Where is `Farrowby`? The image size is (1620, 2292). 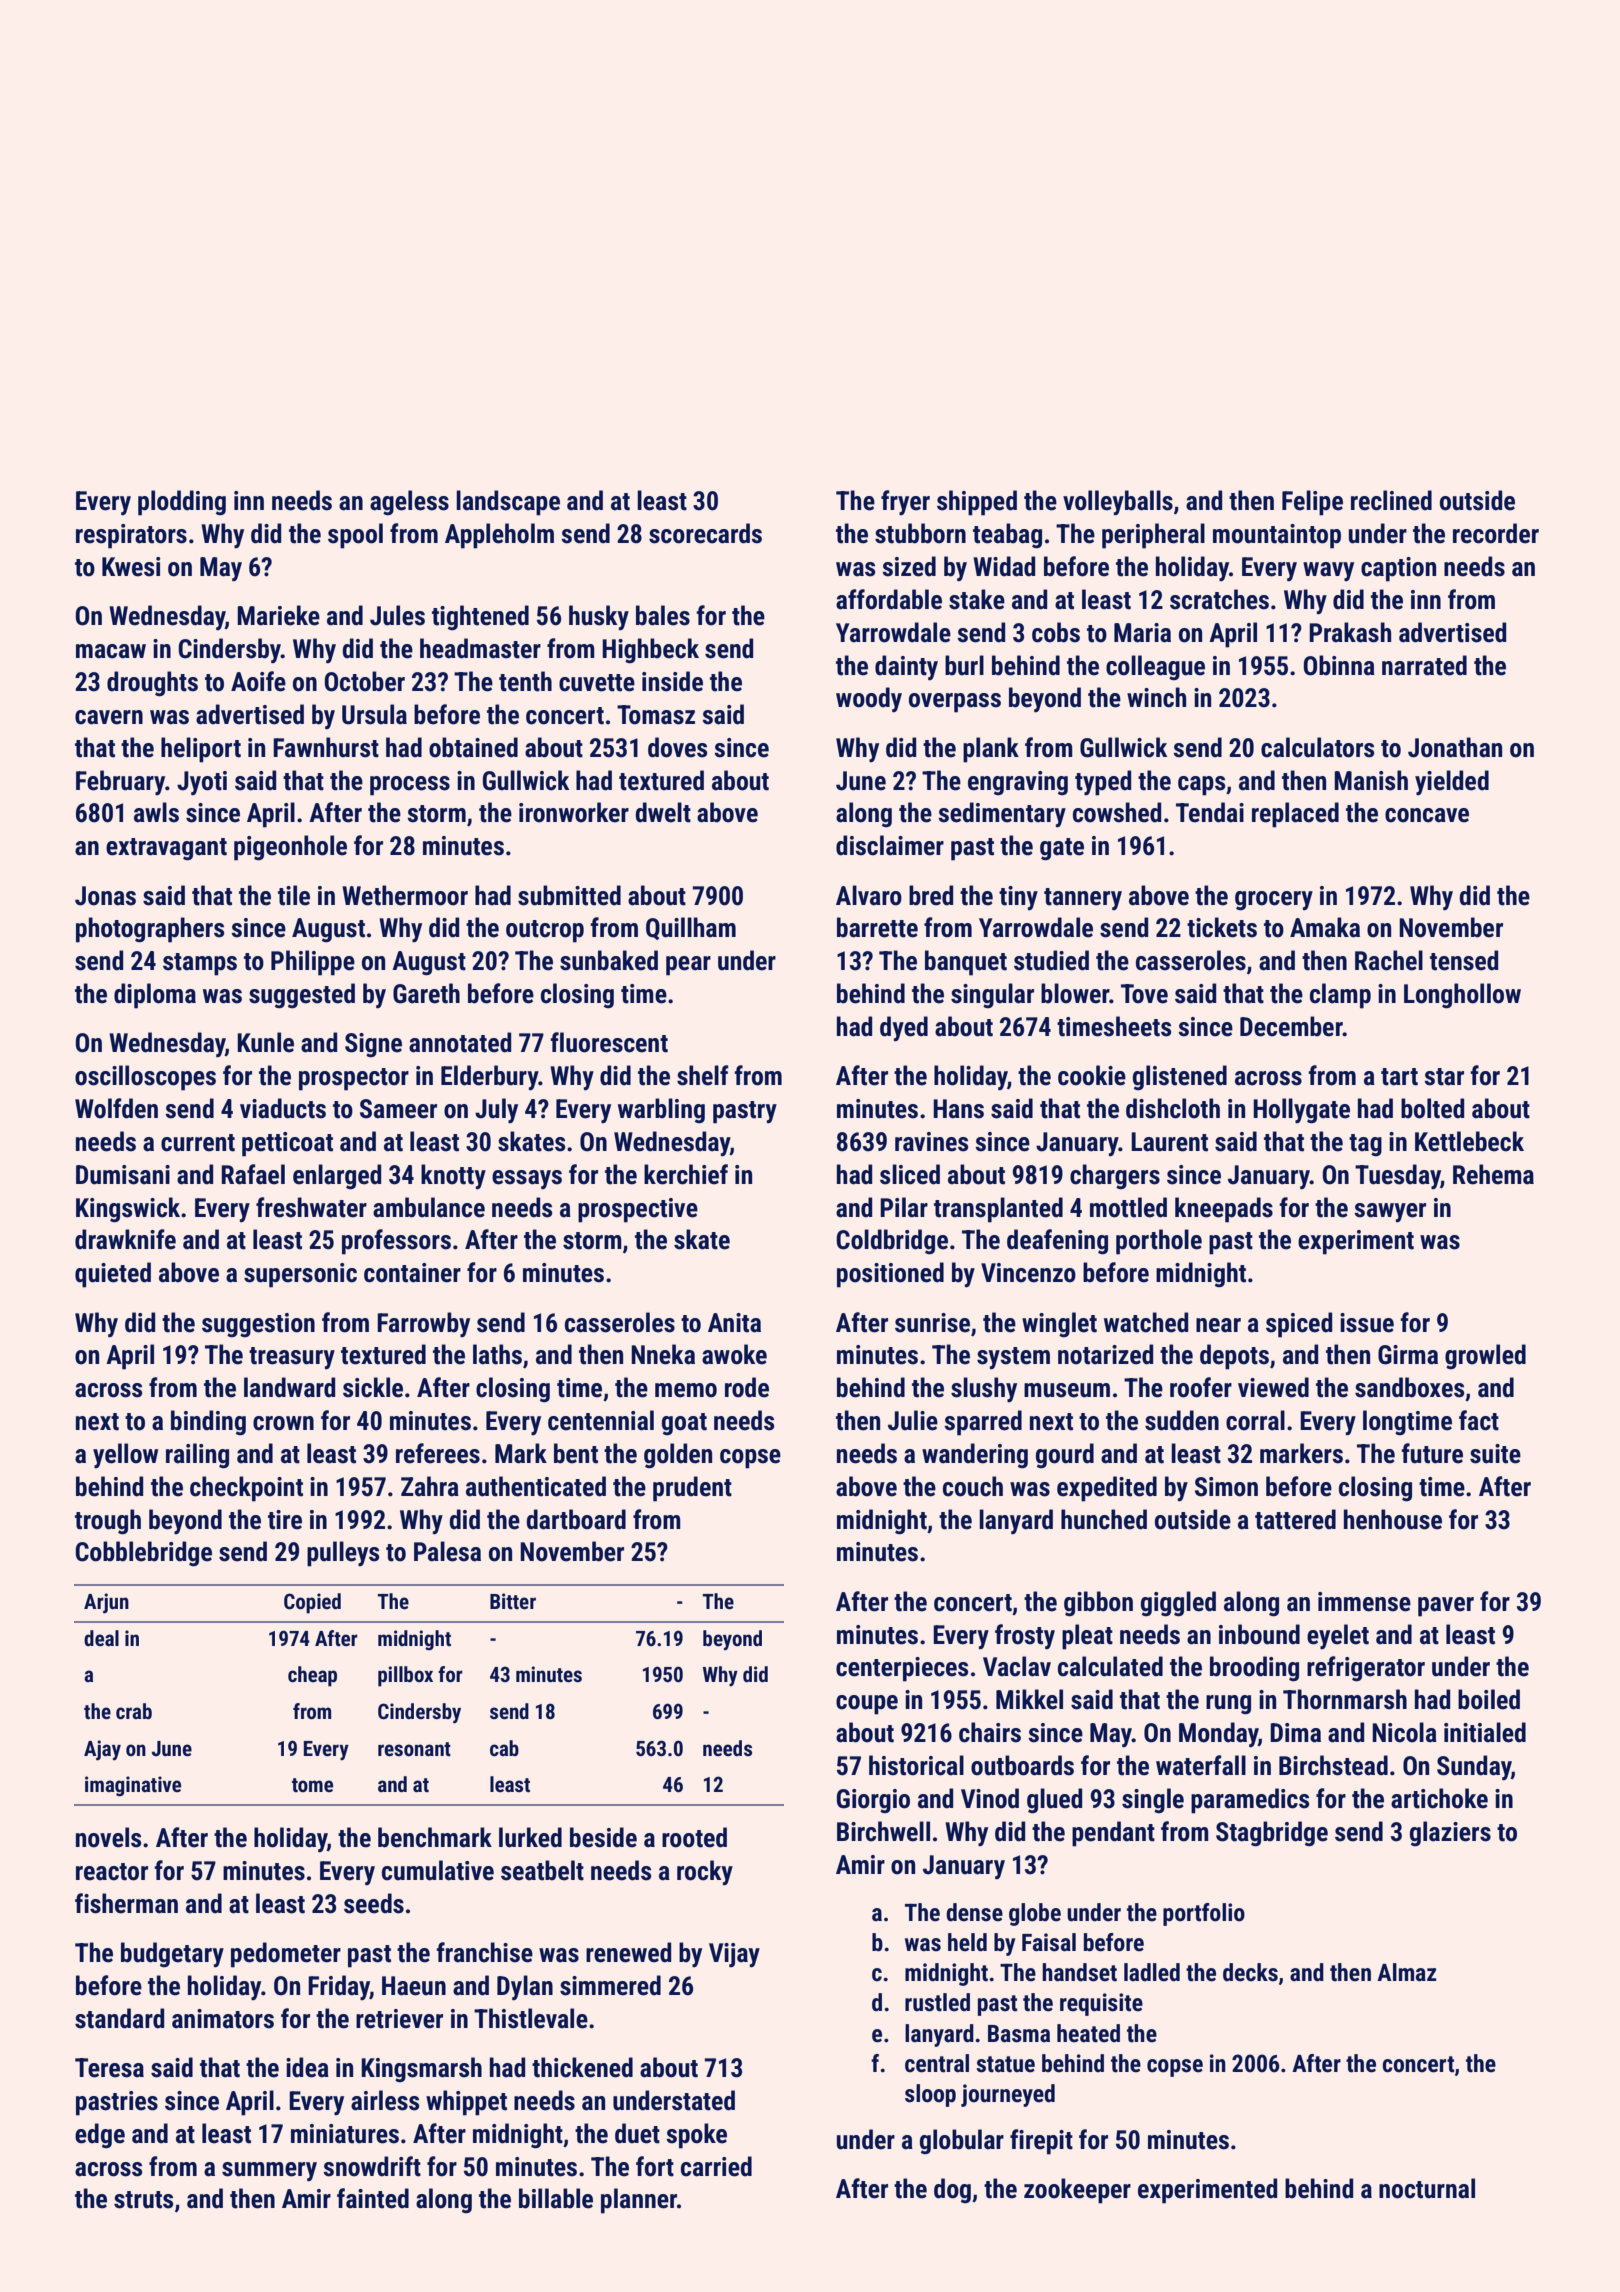
Farrowby is located at coordinates (423, 1324).
